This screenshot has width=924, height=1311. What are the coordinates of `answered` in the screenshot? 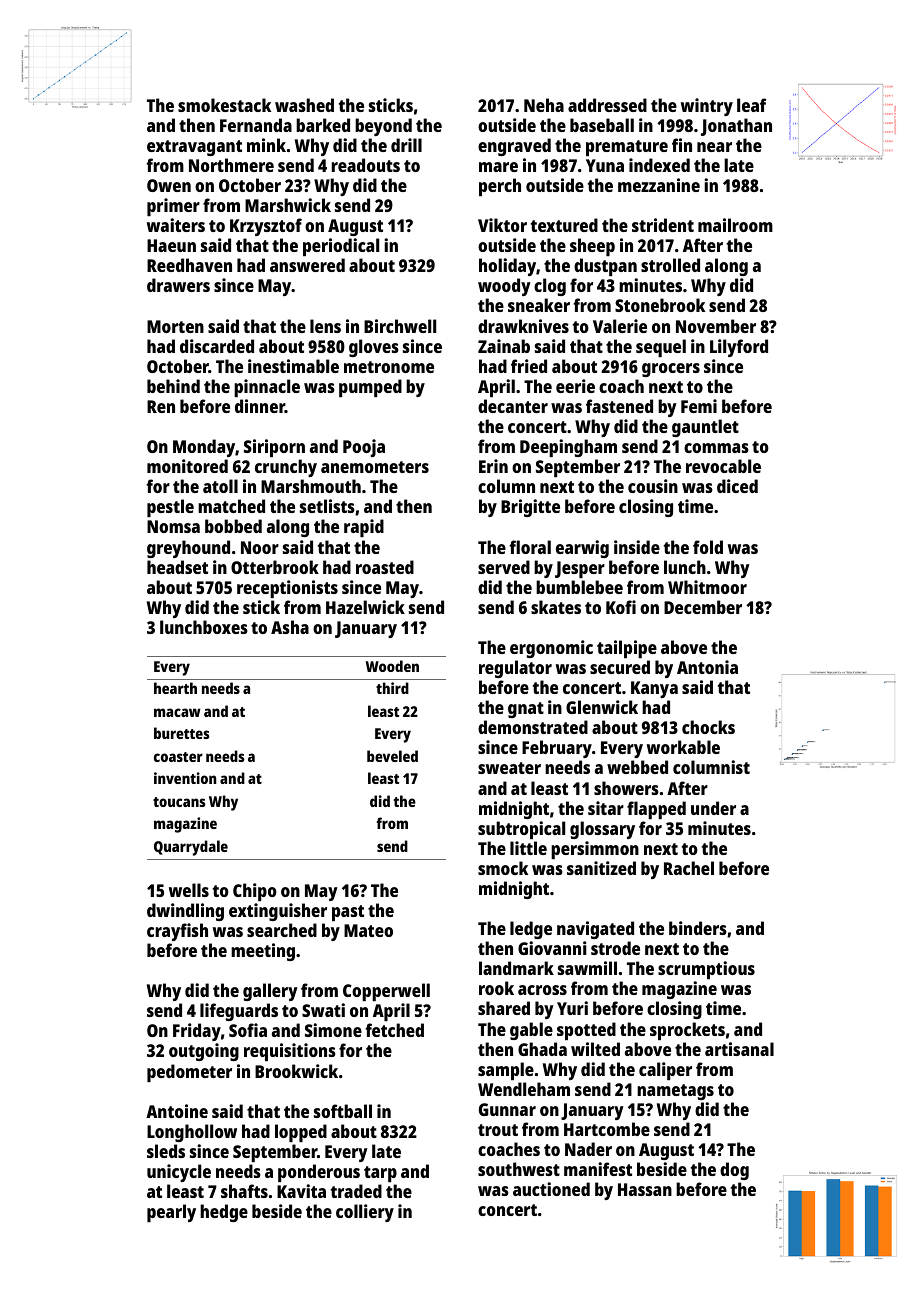 It's located at (307, 265).
